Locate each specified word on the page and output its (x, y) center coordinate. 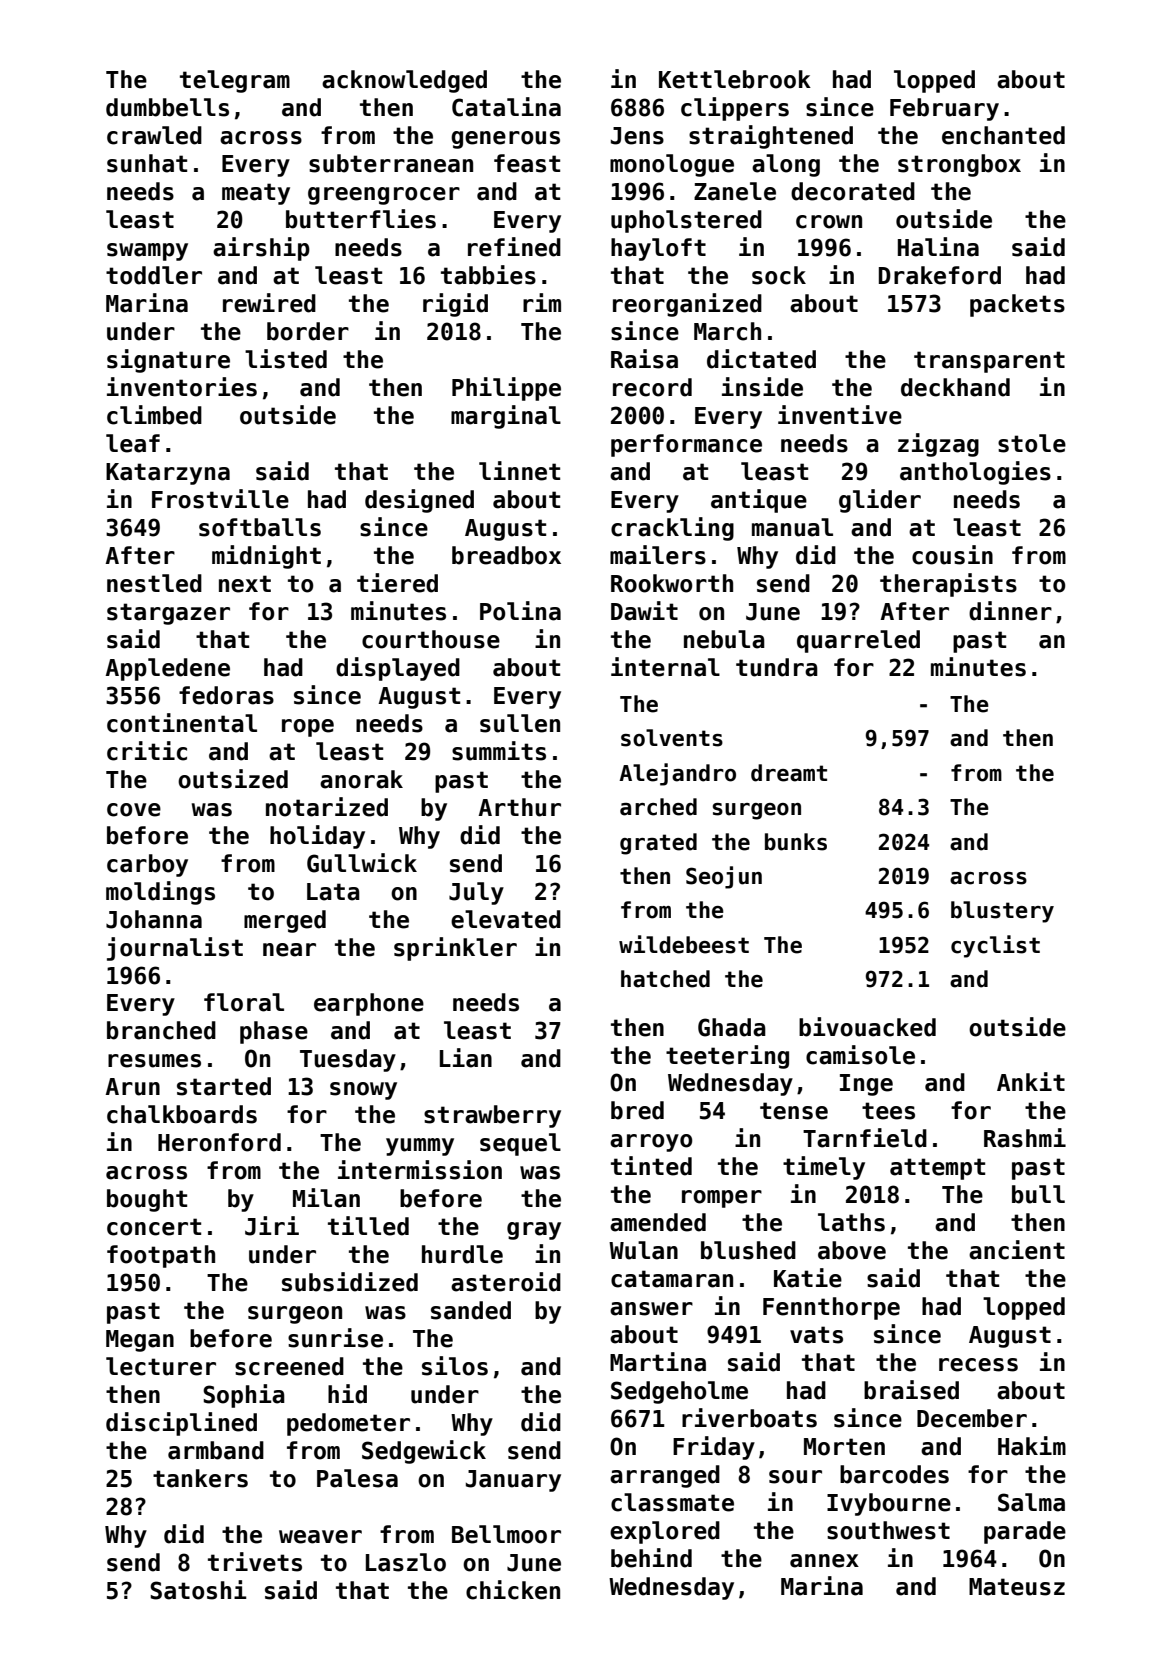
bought (147, 1200)
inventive (840, 415)
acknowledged (404, 81)
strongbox (959, 165)
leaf (133, 443)
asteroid (506, 1282)
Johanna (154, 919)
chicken (513, 1590)
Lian (466, 1058)
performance (686, 445)
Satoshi (198, 1590)
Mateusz (1017, 1587)
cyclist (995, 946)
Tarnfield (865, 1138)
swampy (147, 252)
